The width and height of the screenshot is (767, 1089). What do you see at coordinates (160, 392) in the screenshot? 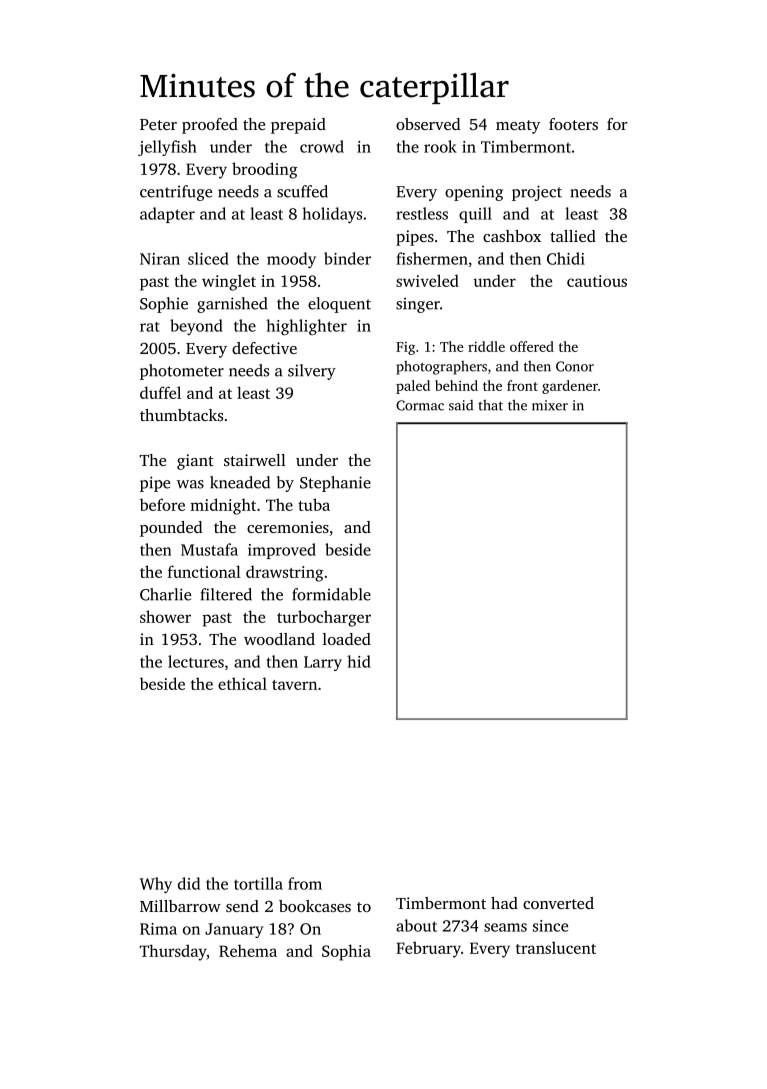
I see `duffel` at bounding box center [160, 392].
